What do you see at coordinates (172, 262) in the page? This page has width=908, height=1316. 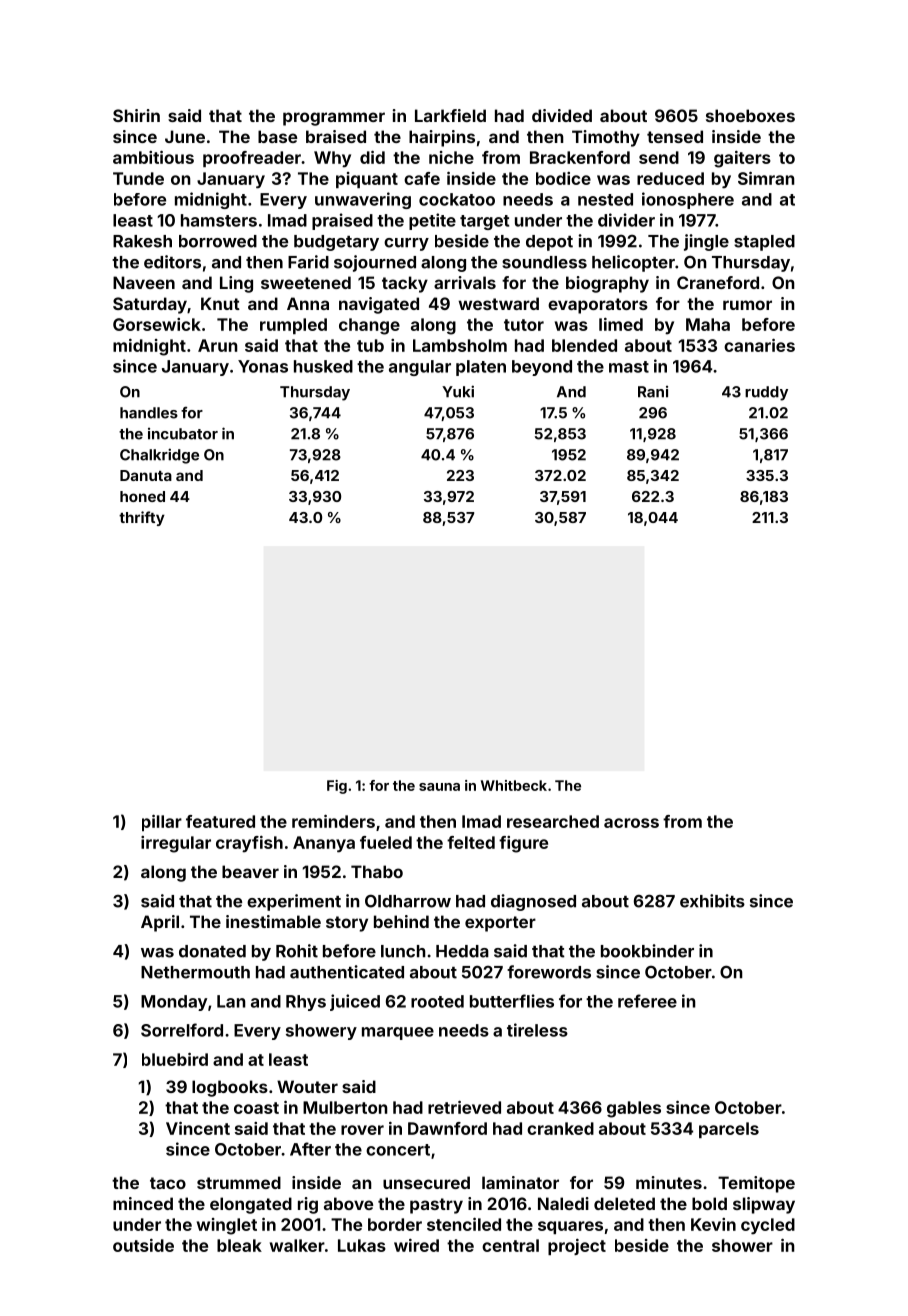 I see `editors` at bounding box center [172, 262].
